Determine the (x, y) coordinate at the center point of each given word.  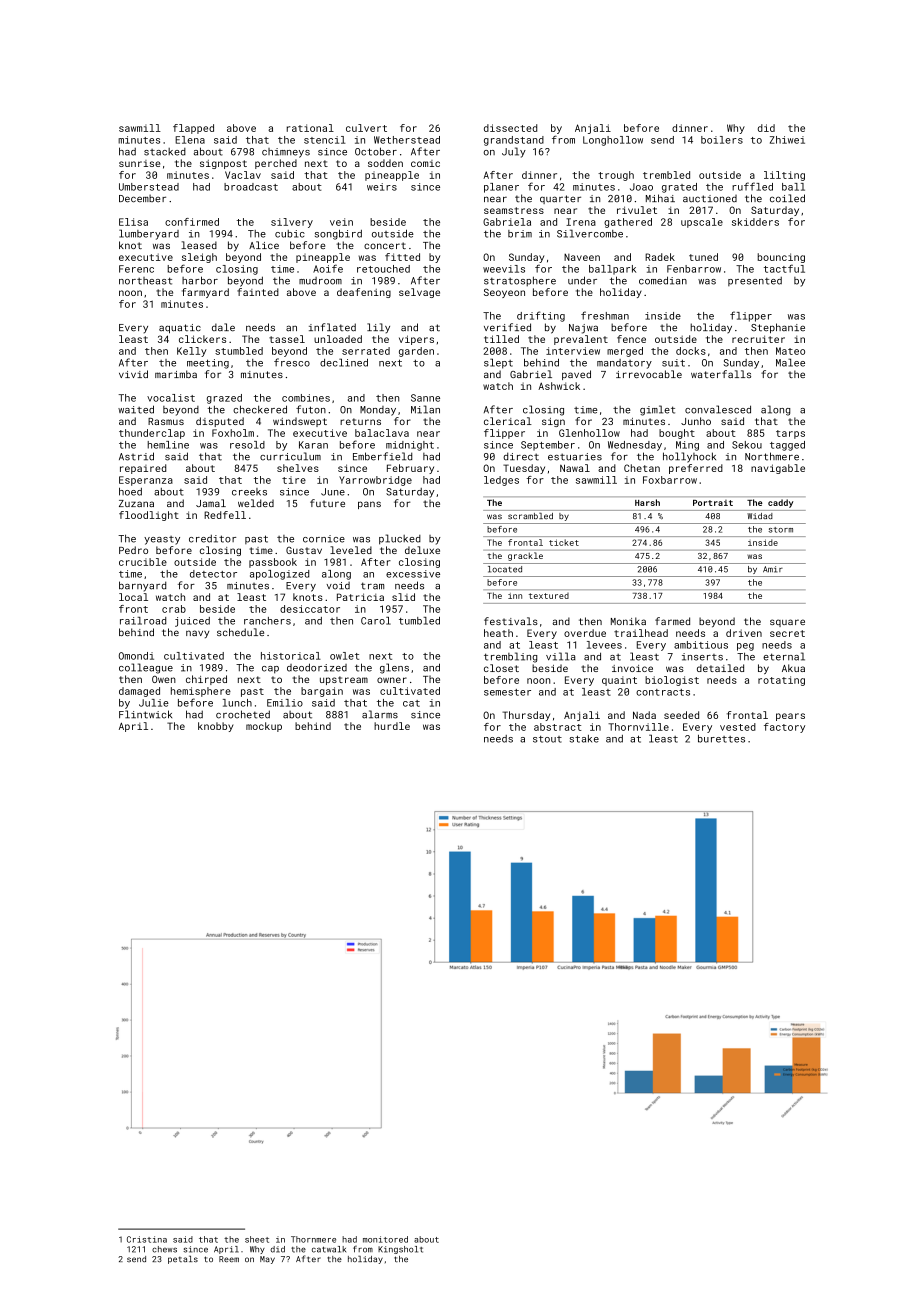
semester (507, 692)
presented (755, 281)
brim (520, 234)
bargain (322, 692)
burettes (721, 739)
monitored (385, 1239)
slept (498, 363)
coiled (787, 198)
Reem (229, 1259)
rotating (781, 681)
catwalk (329, 1249)
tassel (287, 339)
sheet (257, 1239)
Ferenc (136, 269)
